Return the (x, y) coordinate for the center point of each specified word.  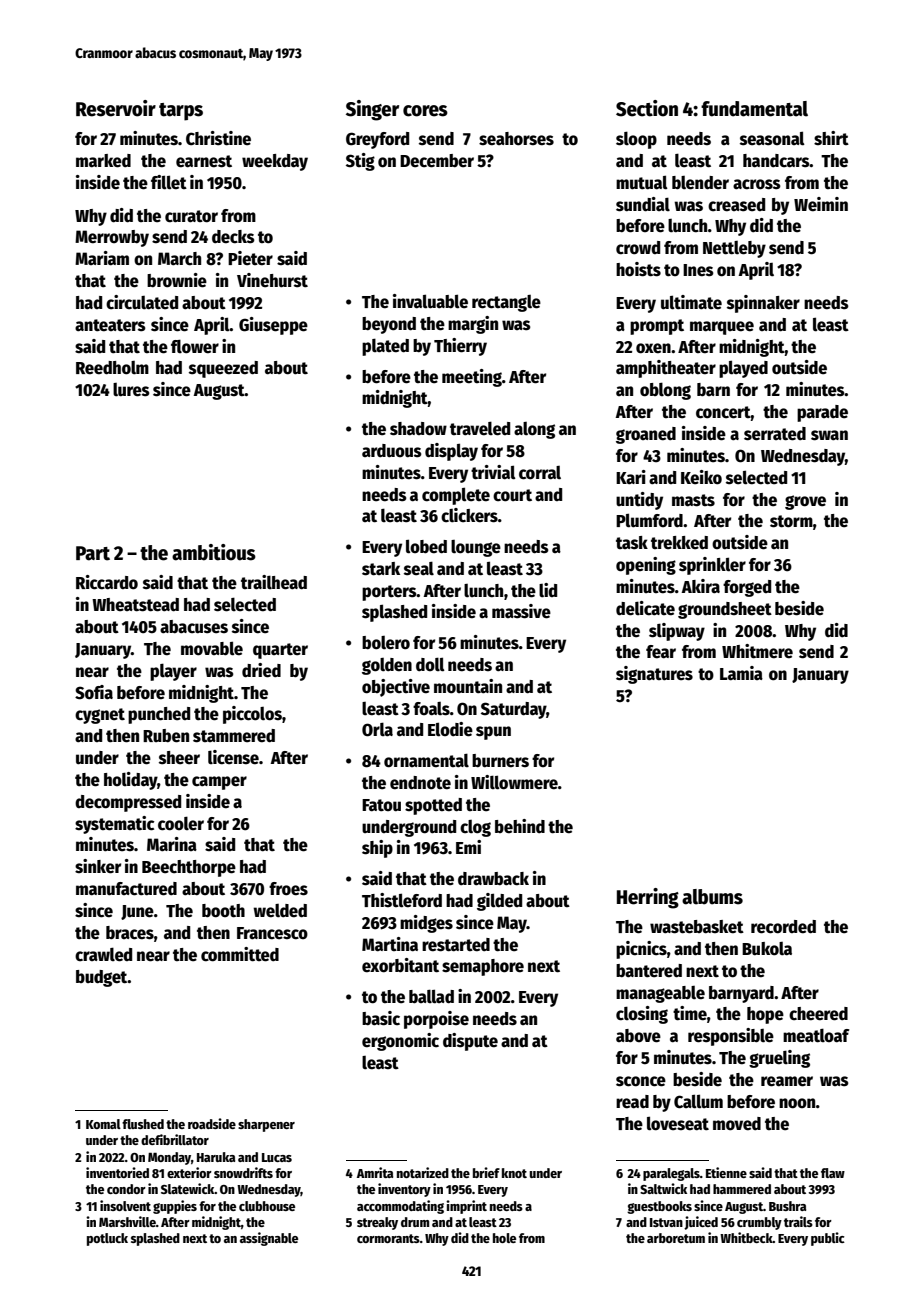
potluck (107, 1239)
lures (131, 390)
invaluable (430, 301)
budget (102, 978)
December (437, 161)
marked (103, 161)
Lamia (741, 673)
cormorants (388, 1238)
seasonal (772, 138)
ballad (431, 996)
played (743, 369)
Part (93, 553)
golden (387, 666)
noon (797, 1103)
